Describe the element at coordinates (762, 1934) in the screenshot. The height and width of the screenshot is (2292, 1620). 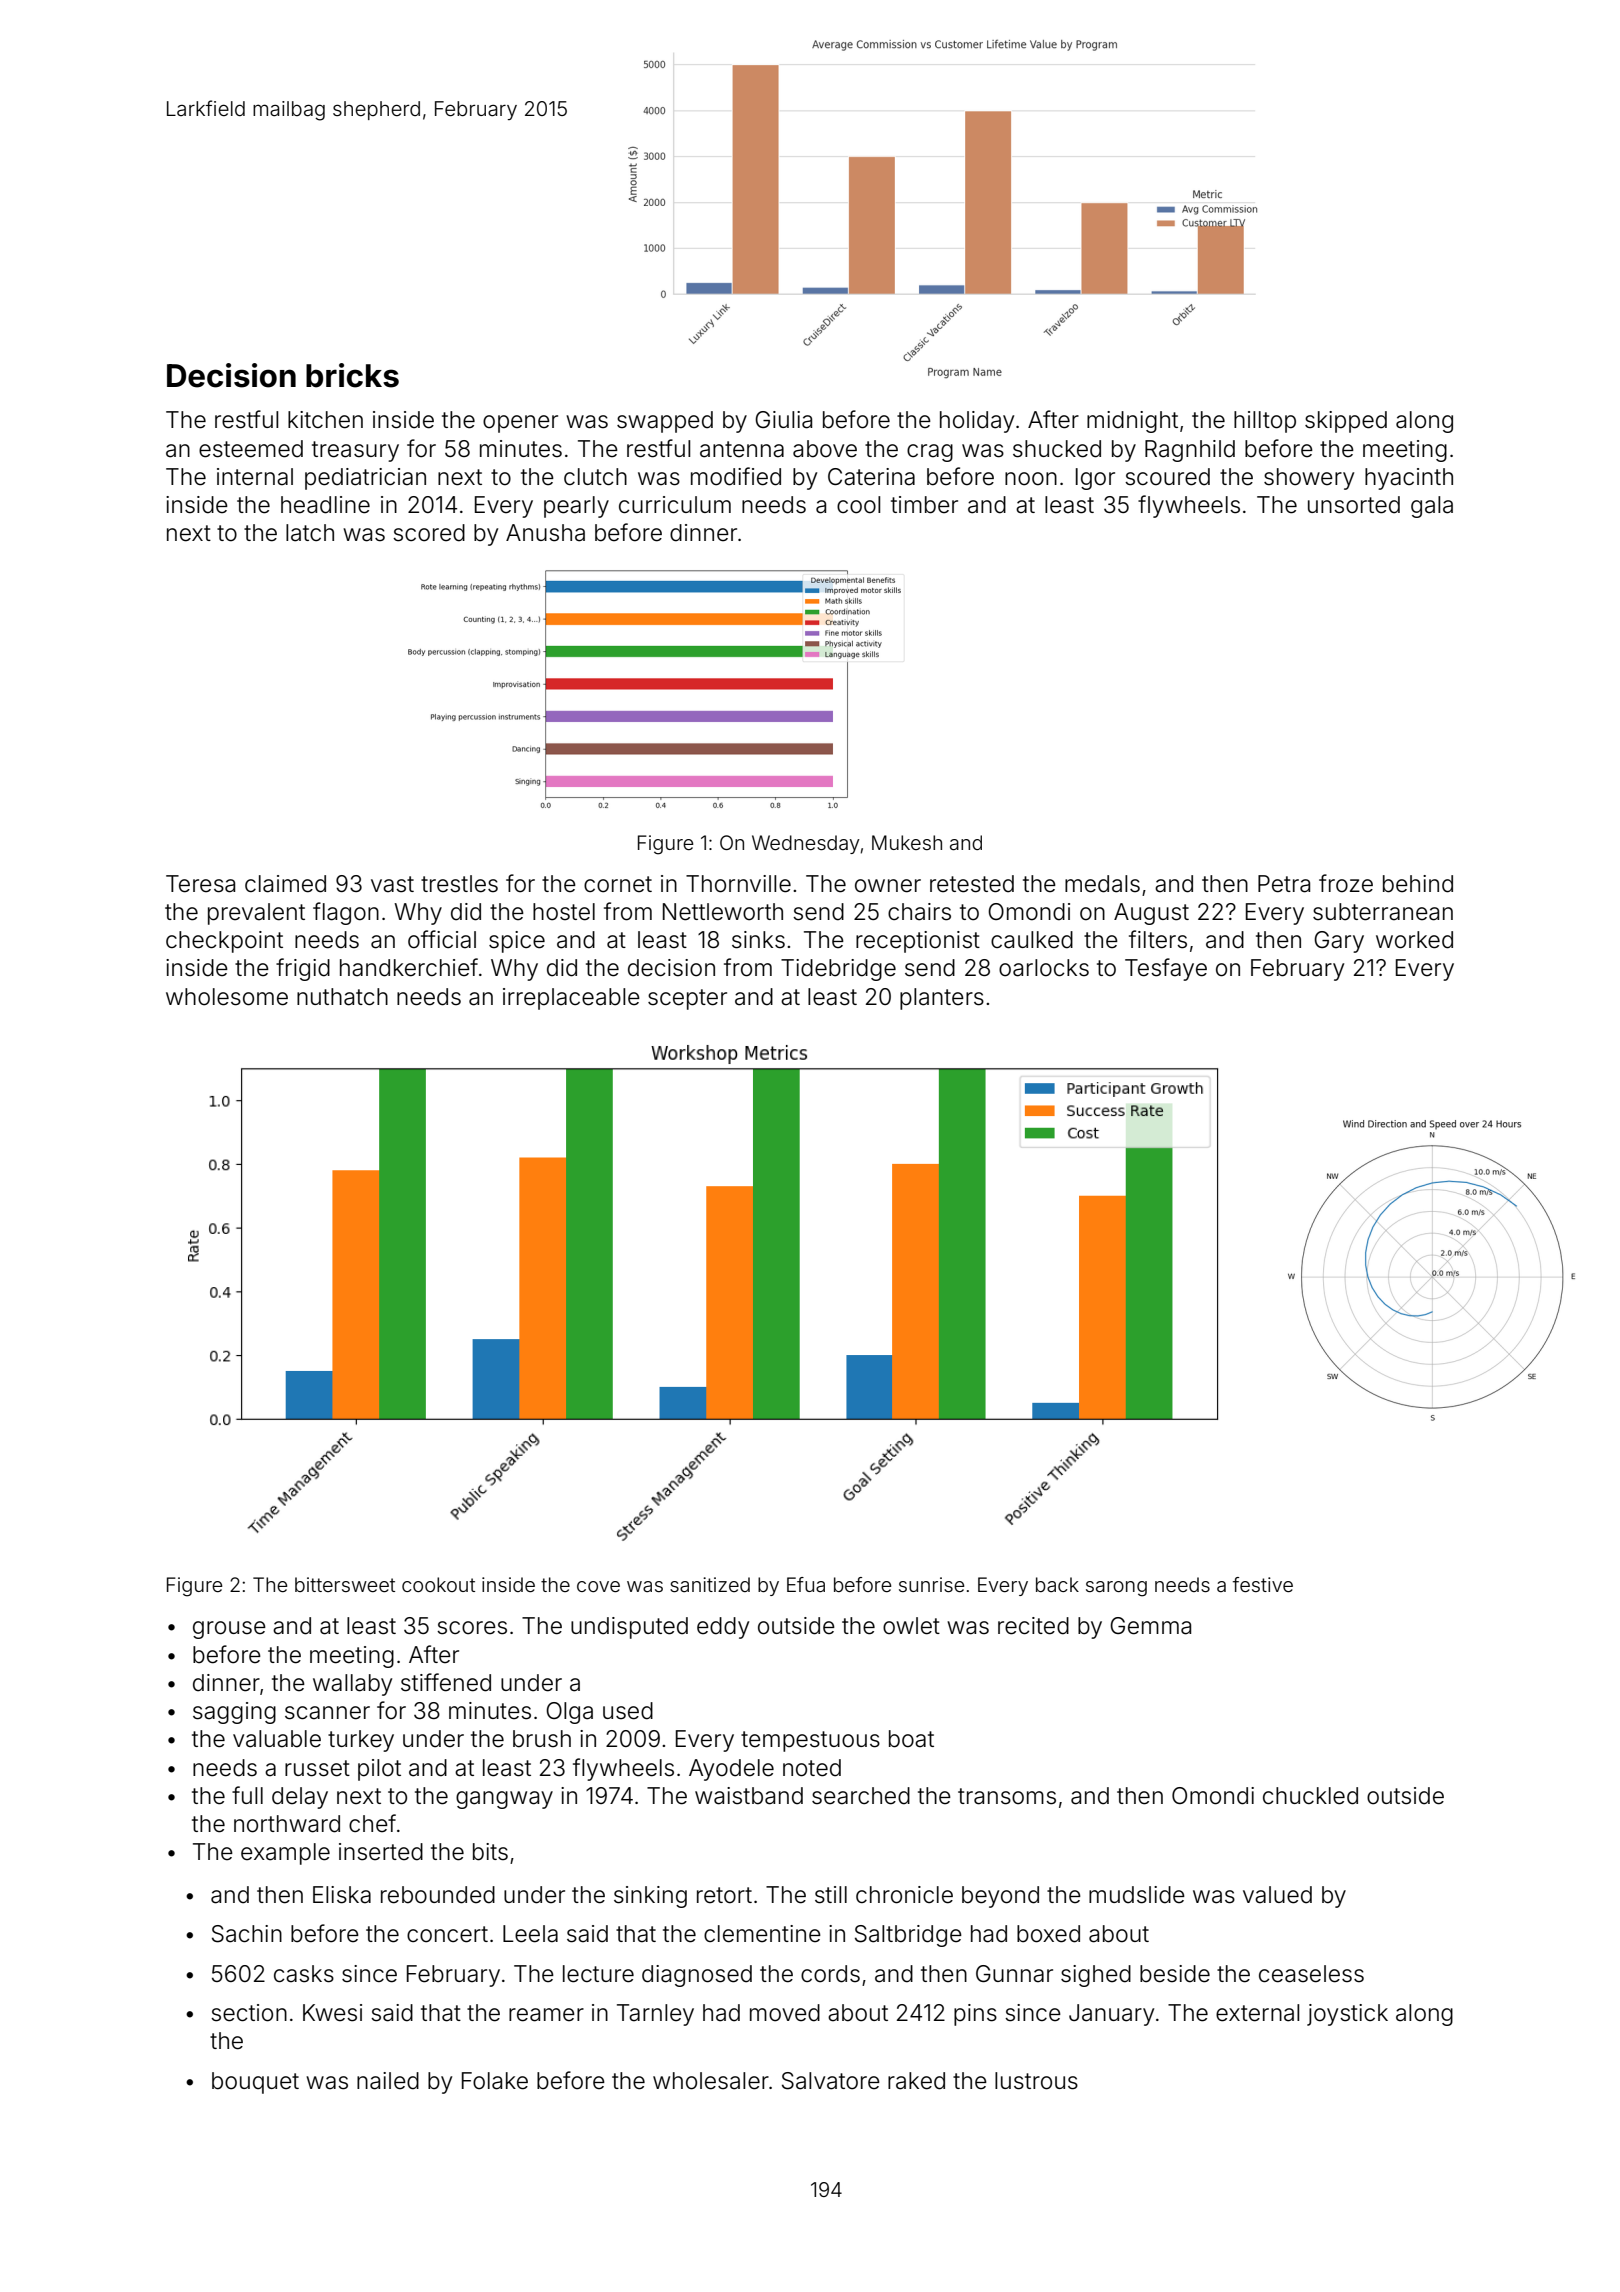
I see `clementine` at that location.
